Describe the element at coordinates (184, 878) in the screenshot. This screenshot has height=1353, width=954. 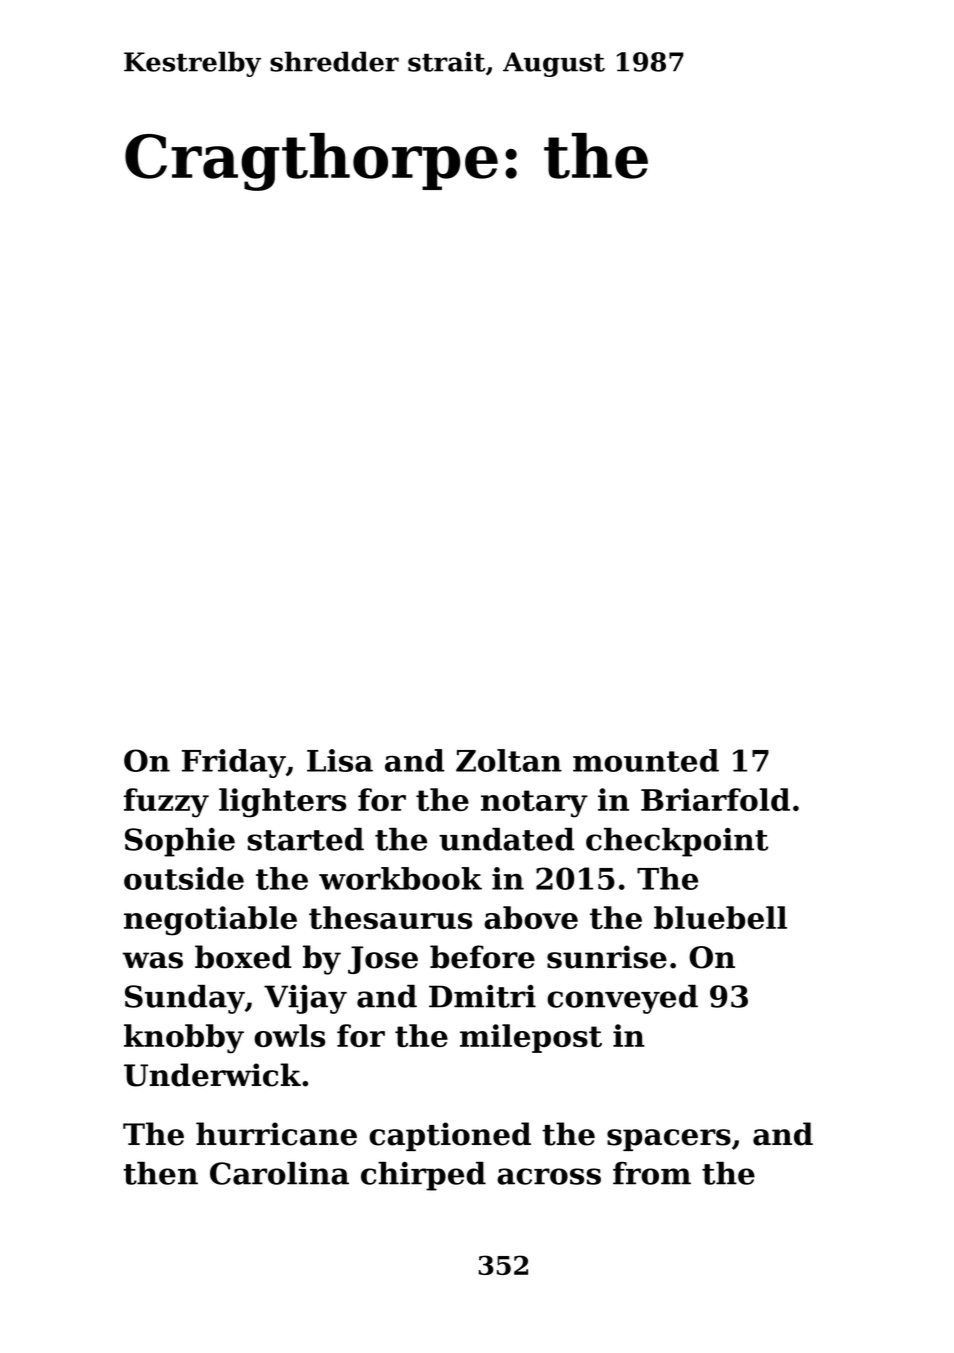
I see `outside` at that location.
